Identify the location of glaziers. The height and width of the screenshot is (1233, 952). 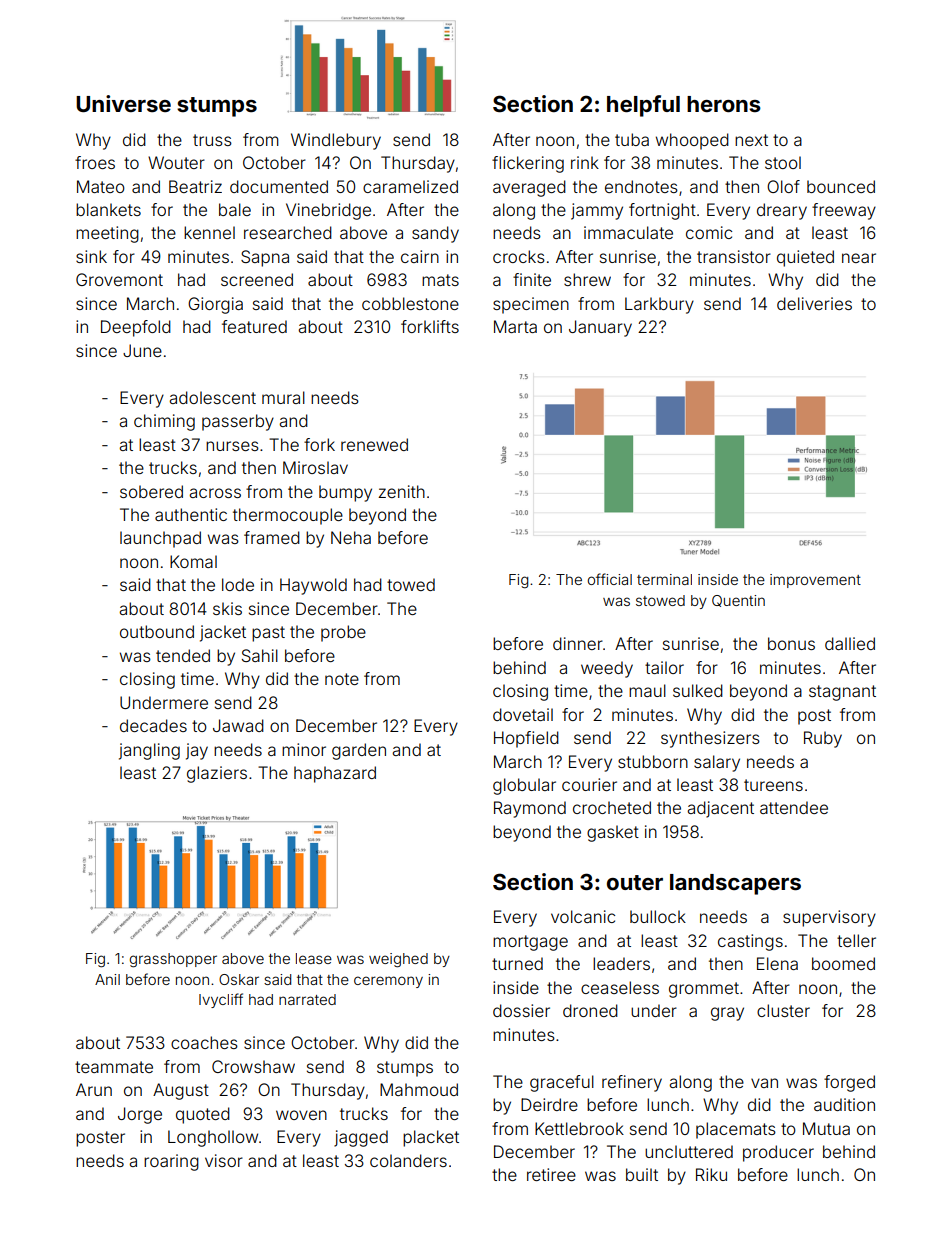
(217, 774).
